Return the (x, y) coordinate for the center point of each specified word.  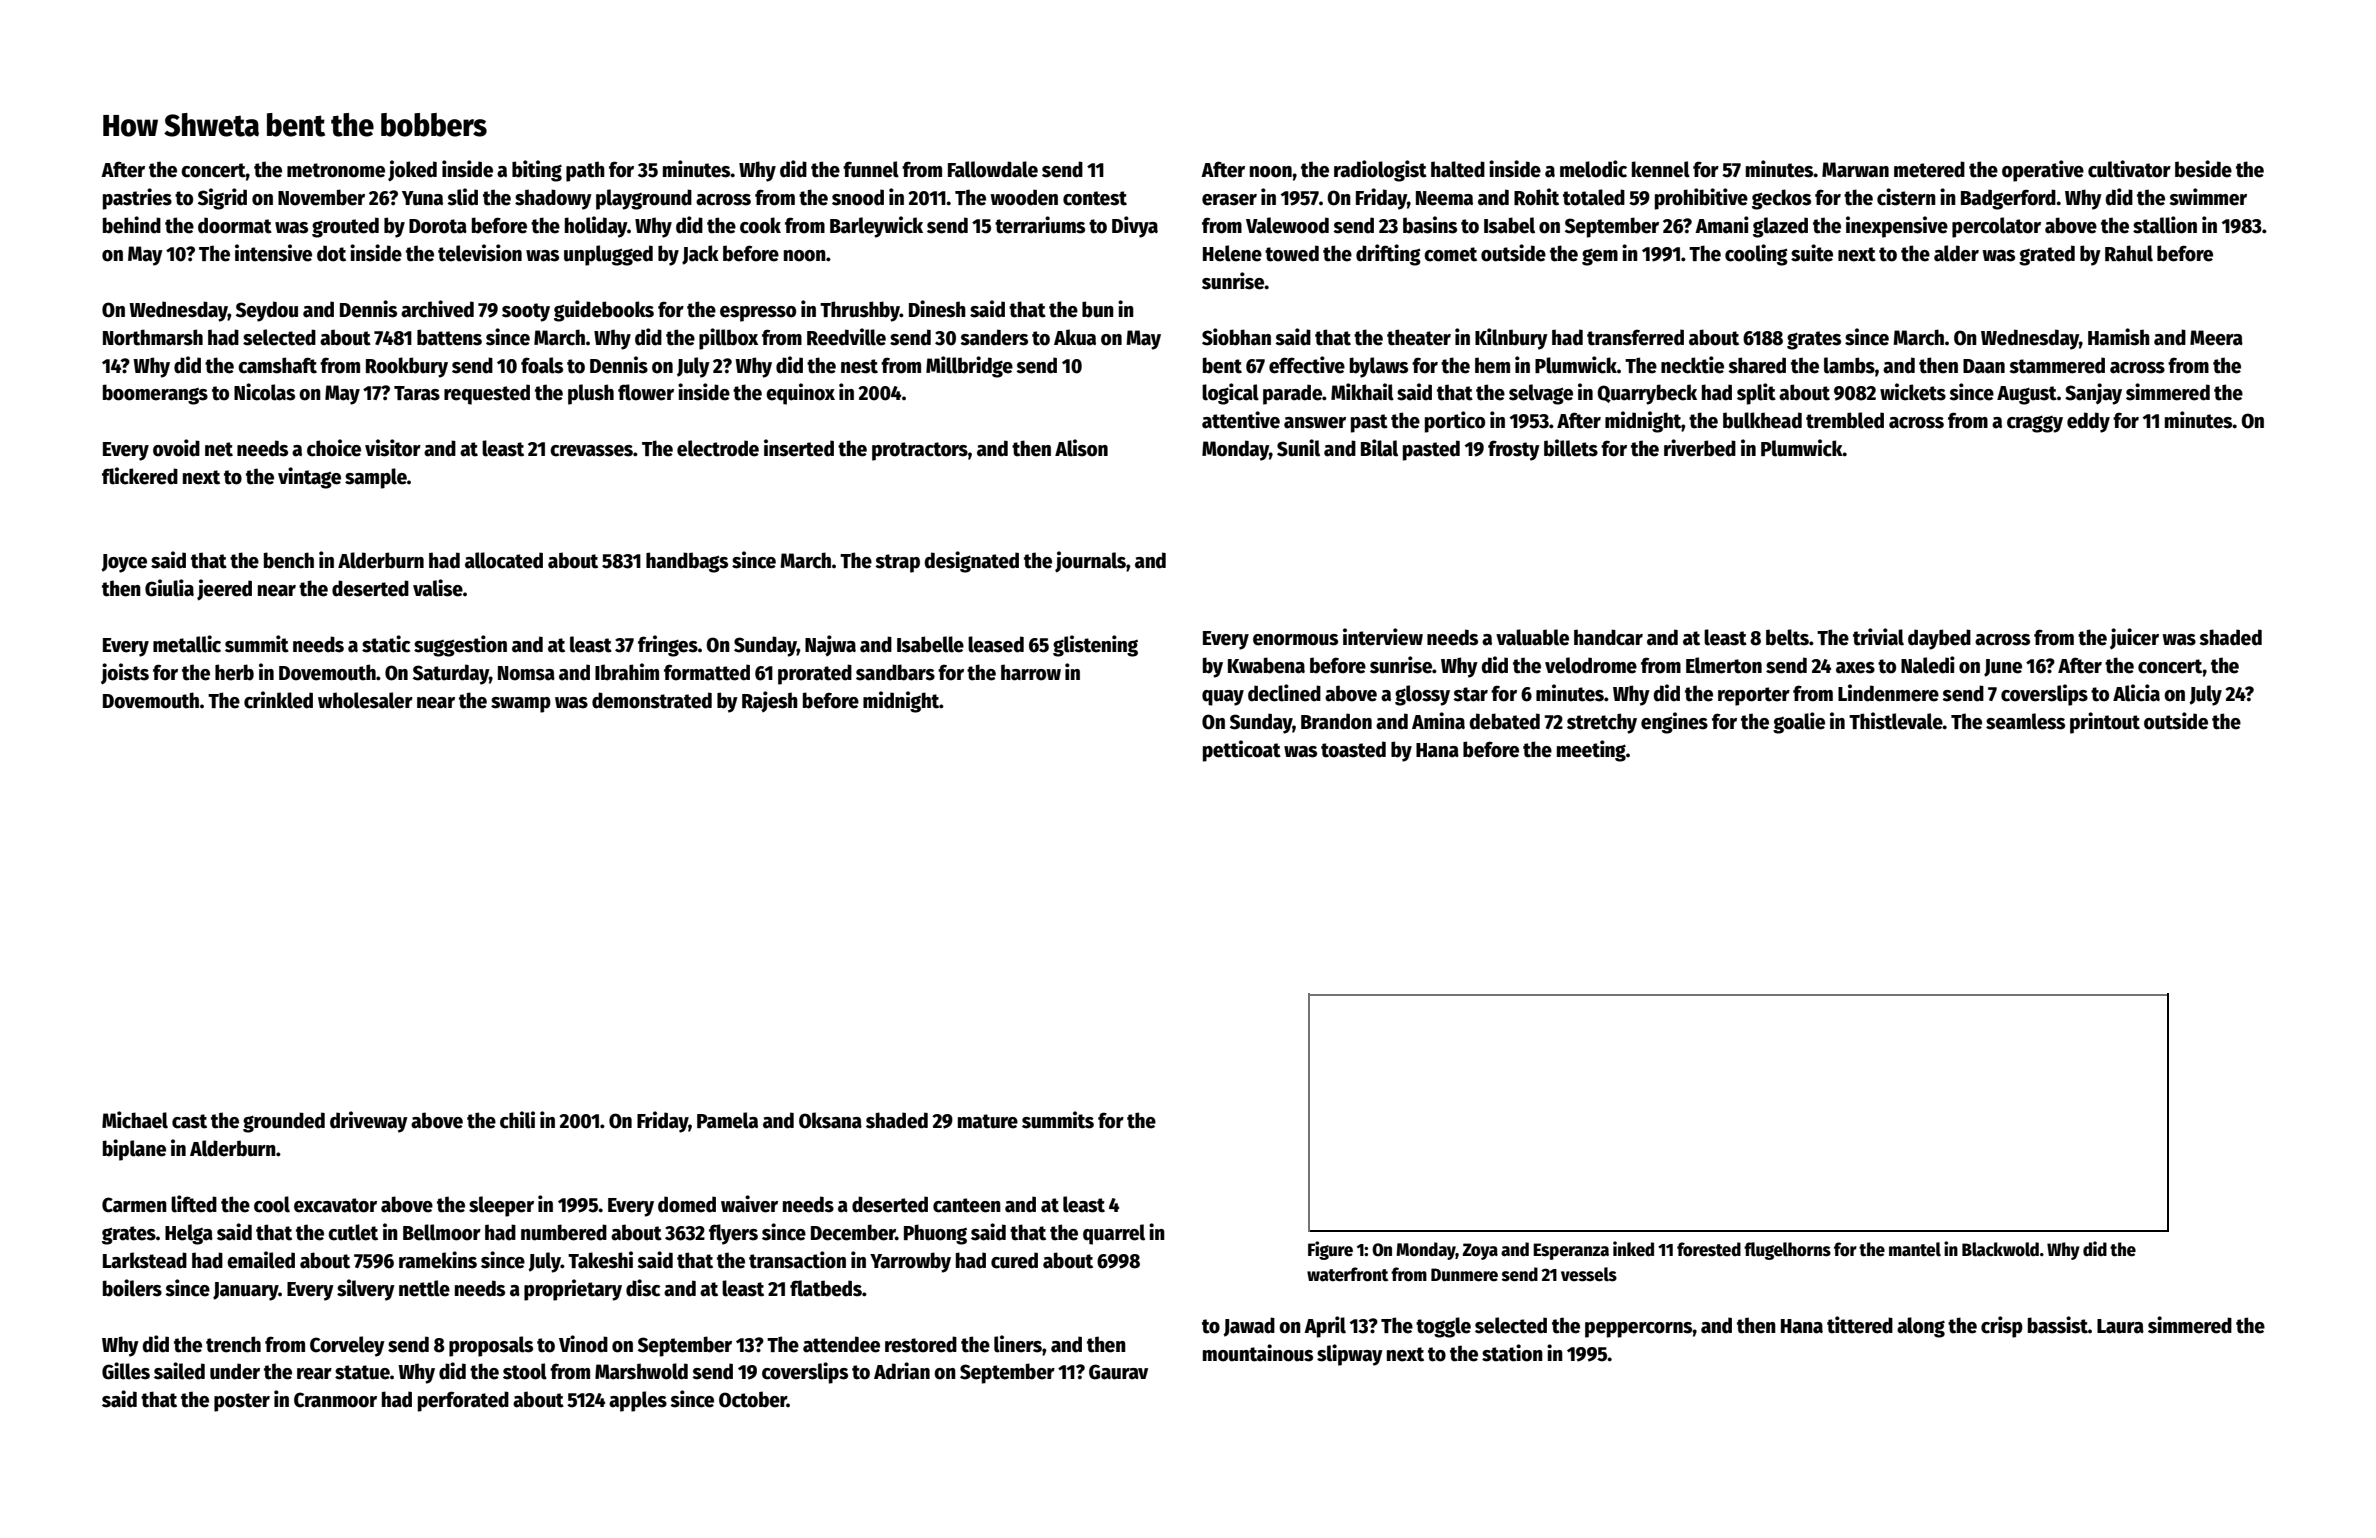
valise (438, 588)
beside (2203, 169)
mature (988, 1121)
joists (125, 674)
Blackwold (2000, 1249)
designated (971, 562)
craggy (2035, 424)
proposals (491, 1346)
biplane (134, 1150)
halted (1458, 169)
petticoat (1242, 751)
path (585, 171)
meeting (1591, 751)
